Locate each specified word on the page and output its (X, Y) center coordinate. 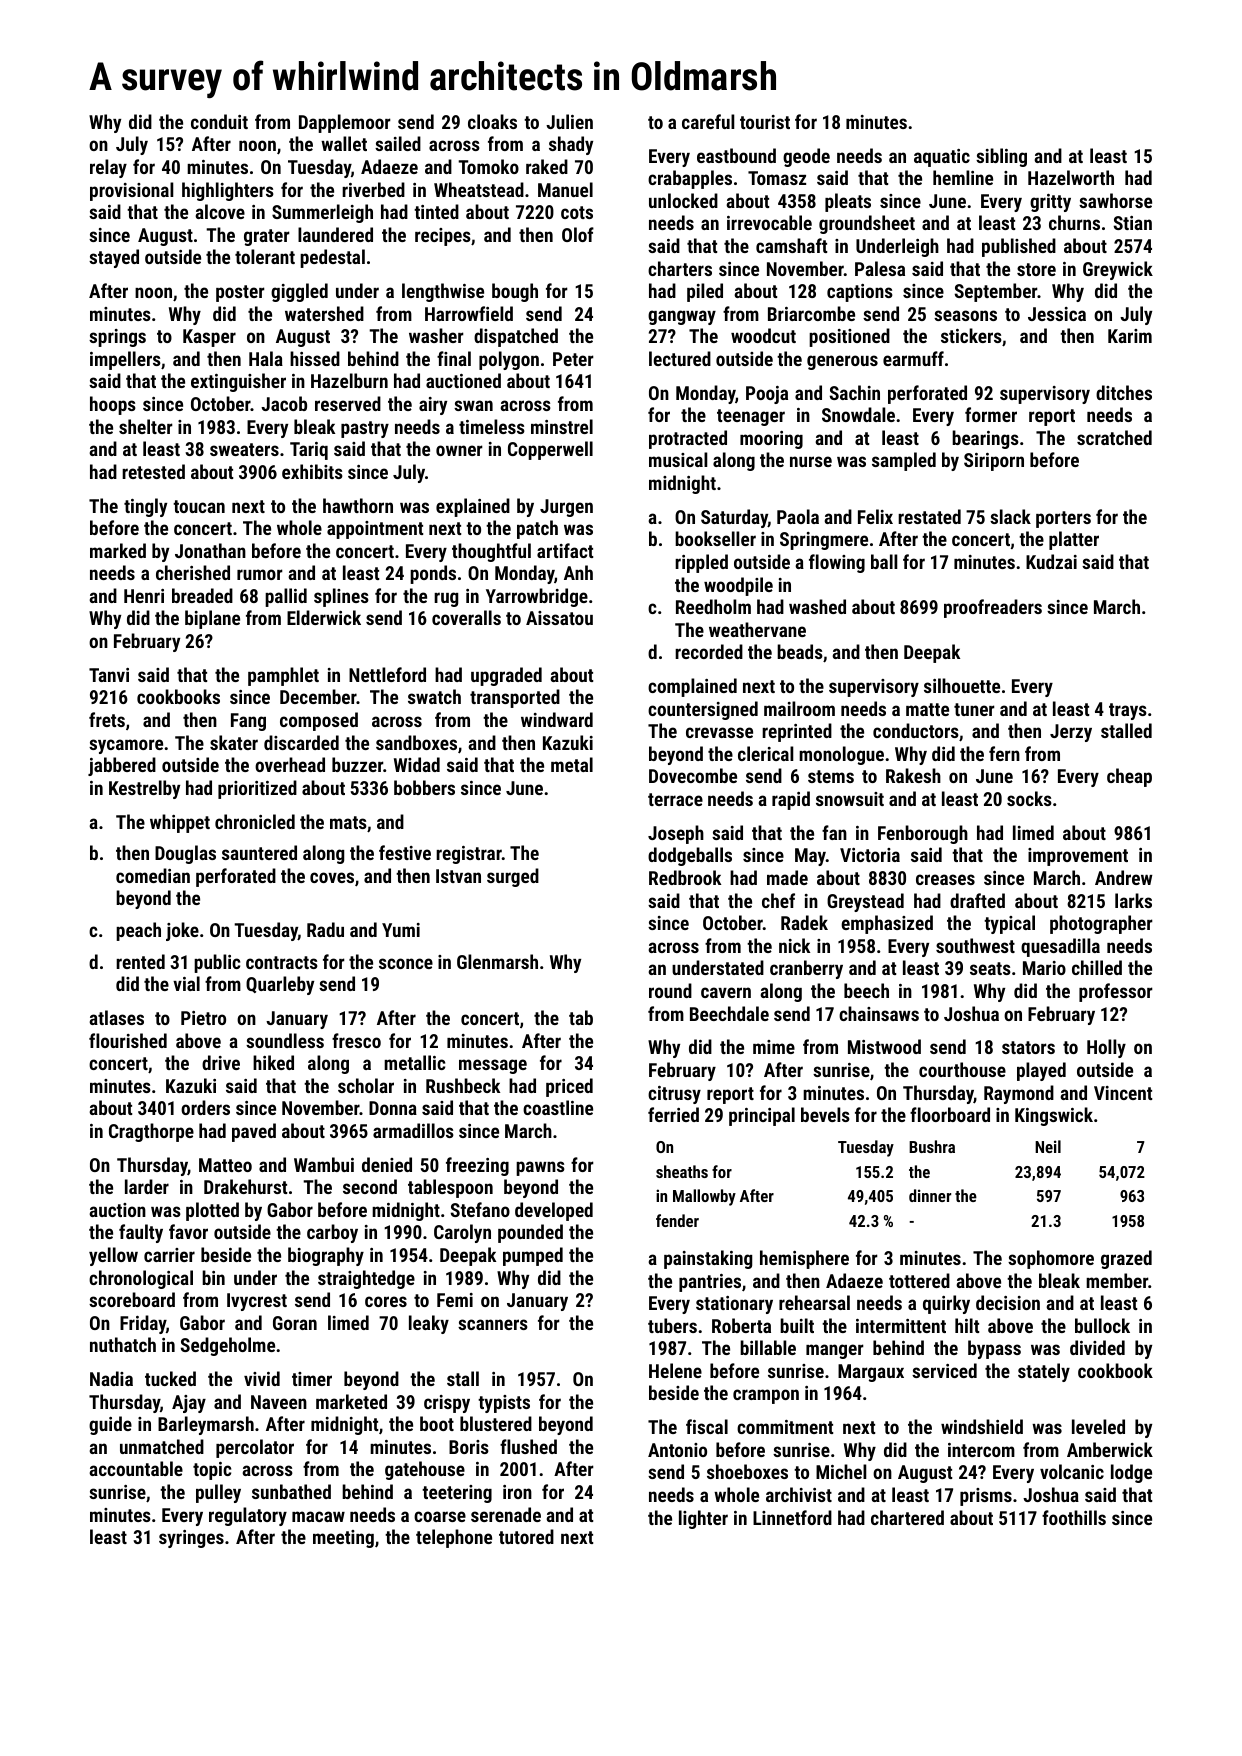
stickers (971, 335)
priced (569, 1087)
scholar (366, 1085)
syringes (191, 1539)
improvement (1078, 857)
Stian (1133, 223)
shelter (146, 426)
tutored (526, 1536)
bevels (825, 1114)
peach (138, 931)
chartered (907, 1517)
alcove (220, 211)
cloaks (492, 121)
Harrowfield (469, 313)
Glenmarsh (497, 961)
